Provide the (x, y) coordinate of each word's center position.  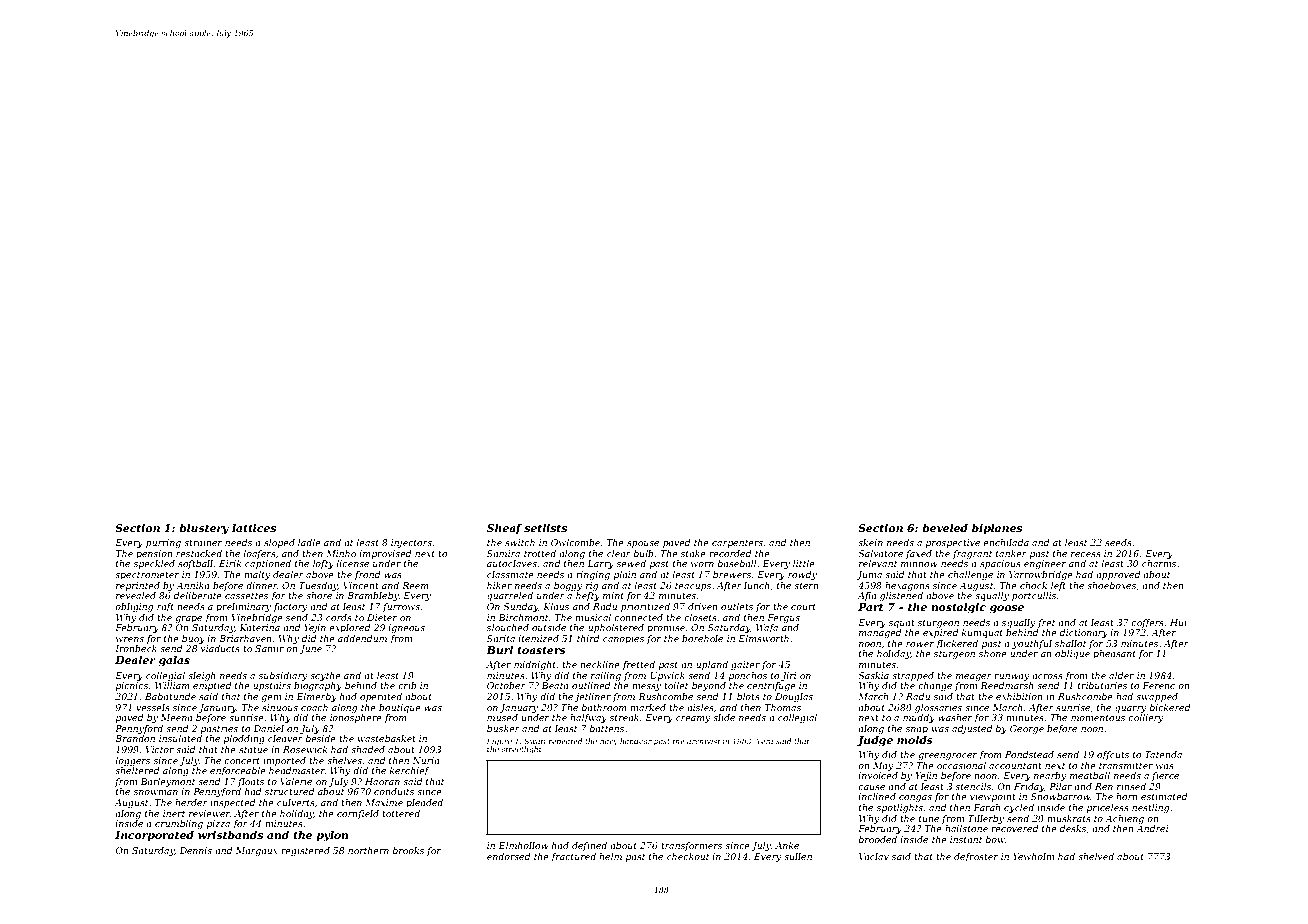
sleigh (202, 676)
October (506, 685)
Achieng (1124, 819)
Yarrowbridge (1041, 575)
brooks (408, 850)
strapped (913, 676)
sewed (631, 563)
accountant (1015, 766)
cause (871, 787)
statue (253, 750)
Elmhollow (524, 845)
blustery (204, 529)
